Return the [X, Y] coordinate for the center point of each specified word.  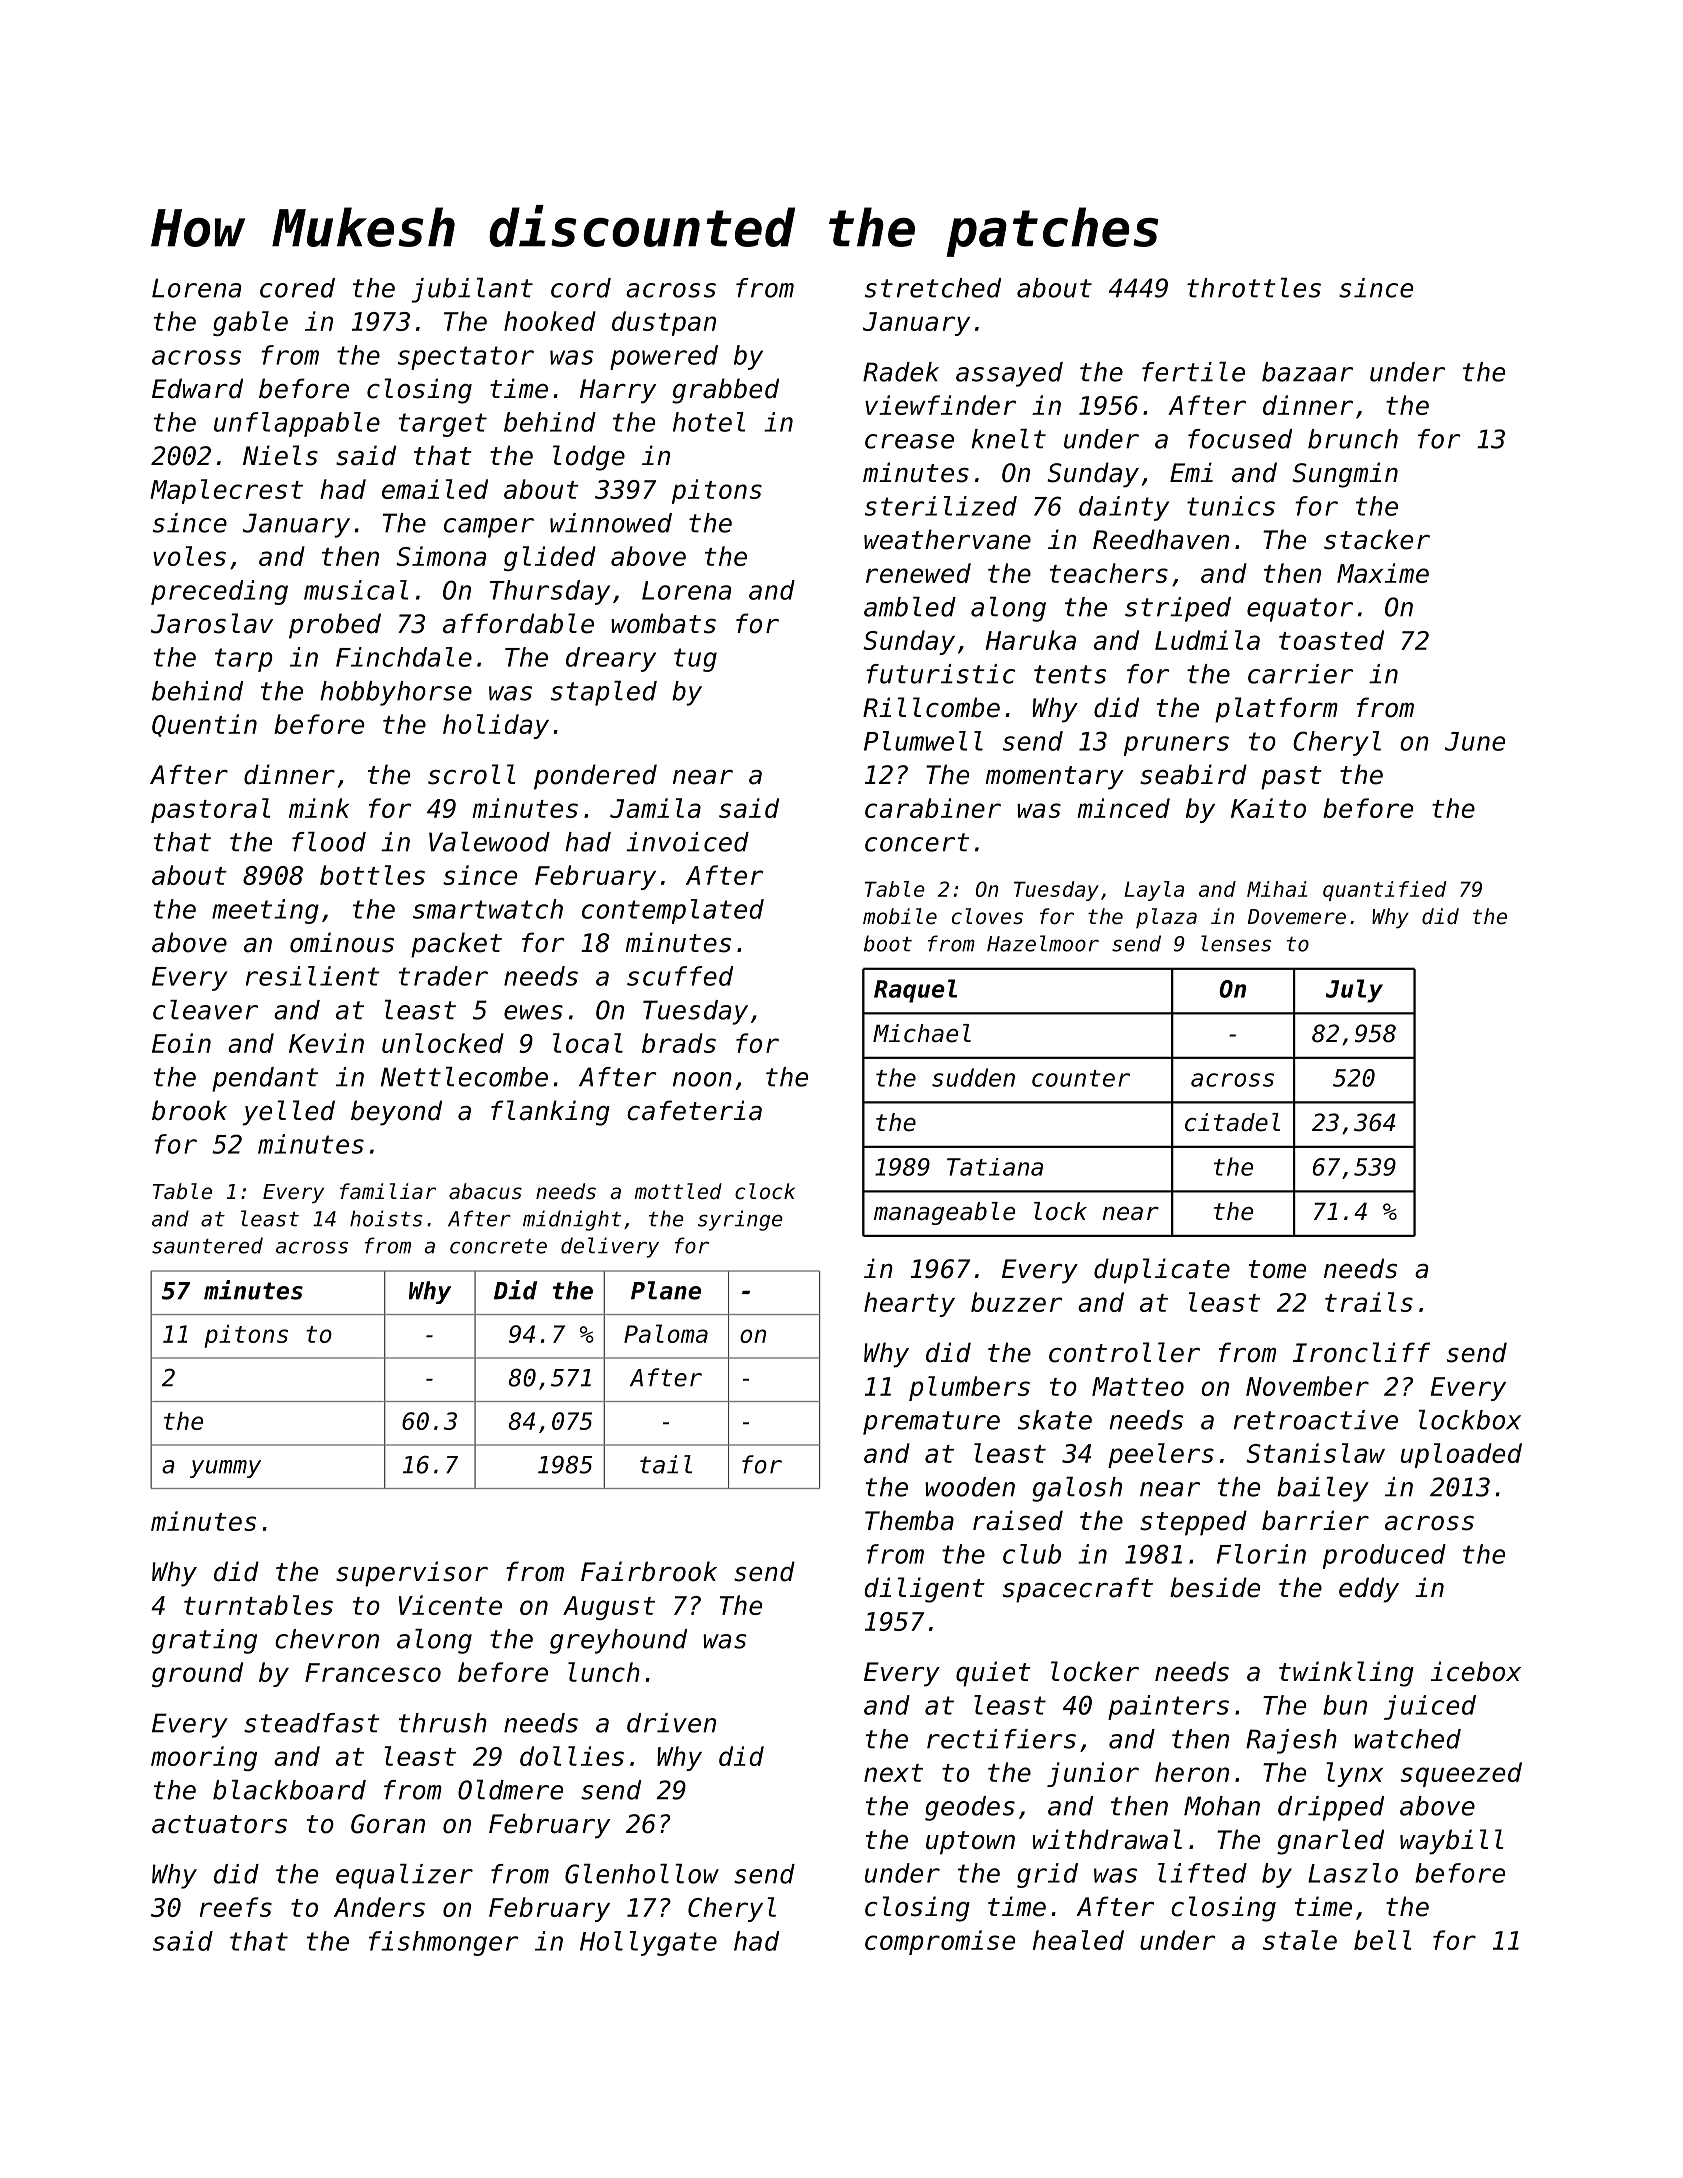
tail [666, 1464]
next [893, 1773]
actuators [219, 1824]
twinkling [1346, 1674]
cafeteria [694, 1110]
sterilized [941, 506]
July [1354, 991]
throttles [1254, 288]
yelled [288, 1113]
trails [1369, 1302]
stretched [933, 288]
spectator [466, 358]
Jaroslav [212, 623]
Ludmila [1207, 640]
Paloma [666, 1333]
